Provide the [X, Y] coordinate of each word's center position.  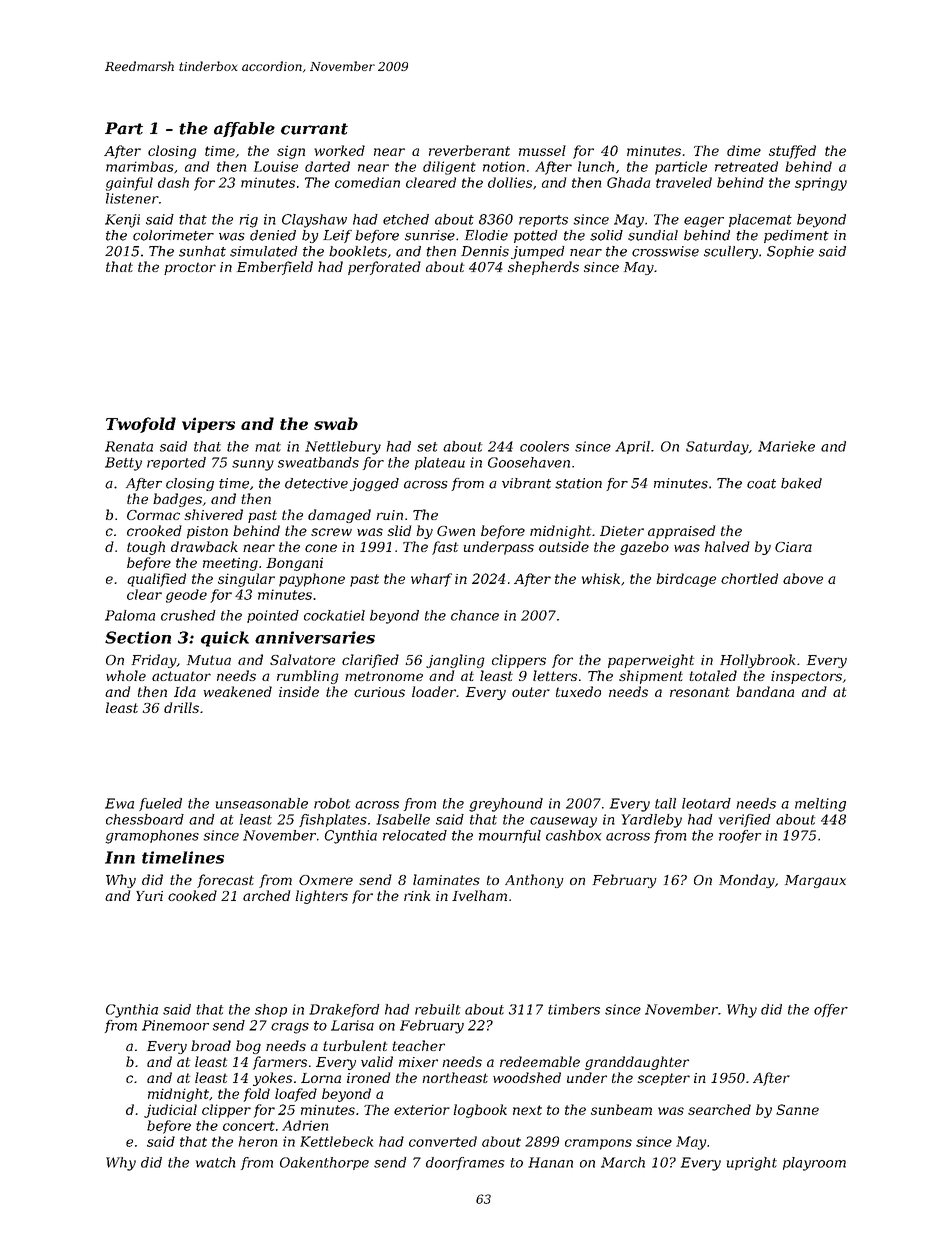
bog [248, 1047]
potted [536, 236]
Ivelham [479, 895]
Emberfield [275, 268]
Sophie [790, 252]
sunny [253, 465]
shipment [651, 677]
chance [475, 615]
